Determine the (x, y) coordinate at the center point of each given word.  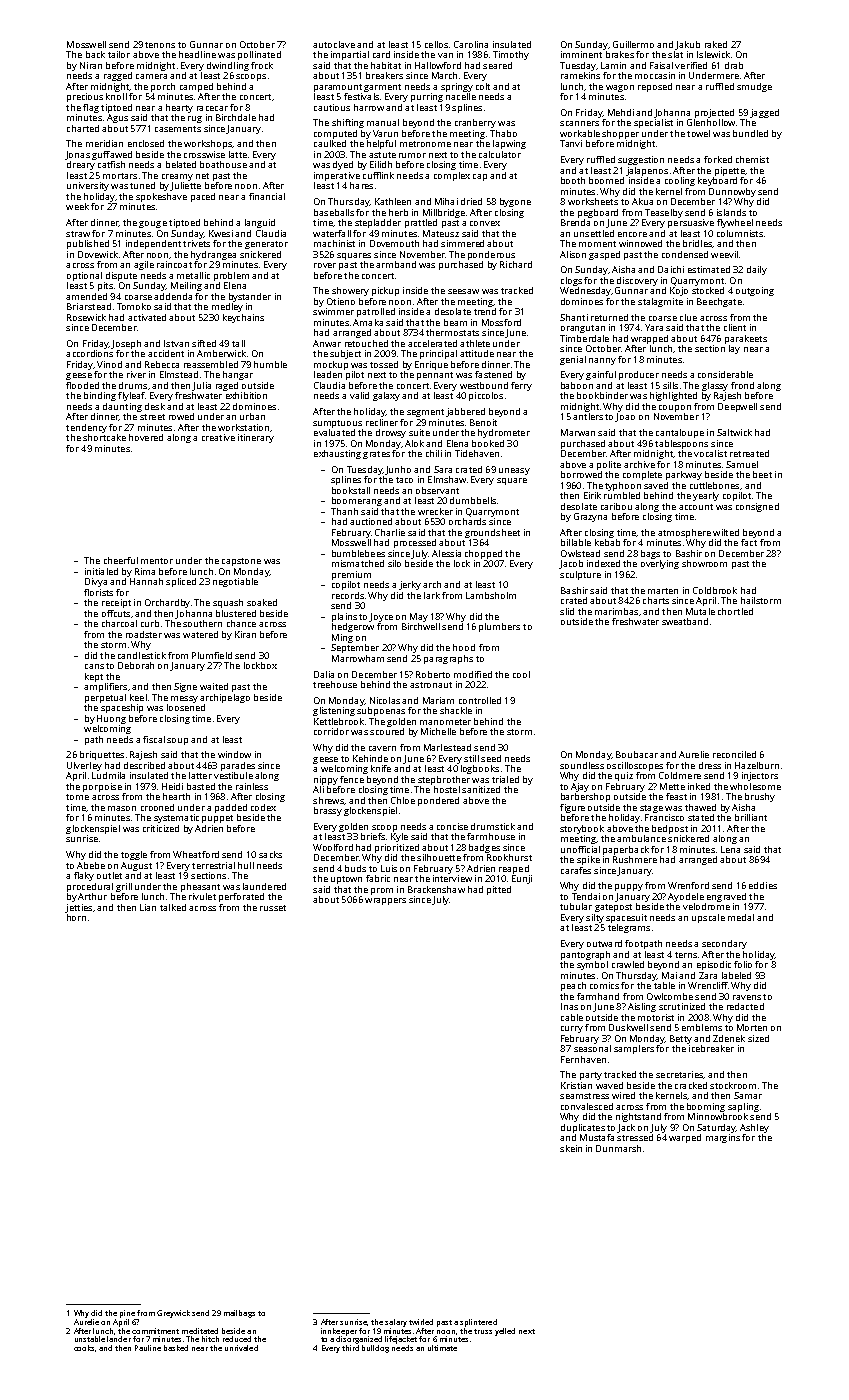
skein (571, 1148)
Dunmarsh (618, 1148)
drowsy (391, 433)
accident (166, 353)
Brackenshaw (436, 889)
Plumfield (212, 655)
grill (124, 887)
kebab (607, 542)
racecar (212, 108)
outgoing (755, 291)
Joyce (381, 617)
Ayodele (686, 897)
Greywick (173, 1314)
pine (127, 1314)
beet (762, 474)
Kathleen (393, 201)
